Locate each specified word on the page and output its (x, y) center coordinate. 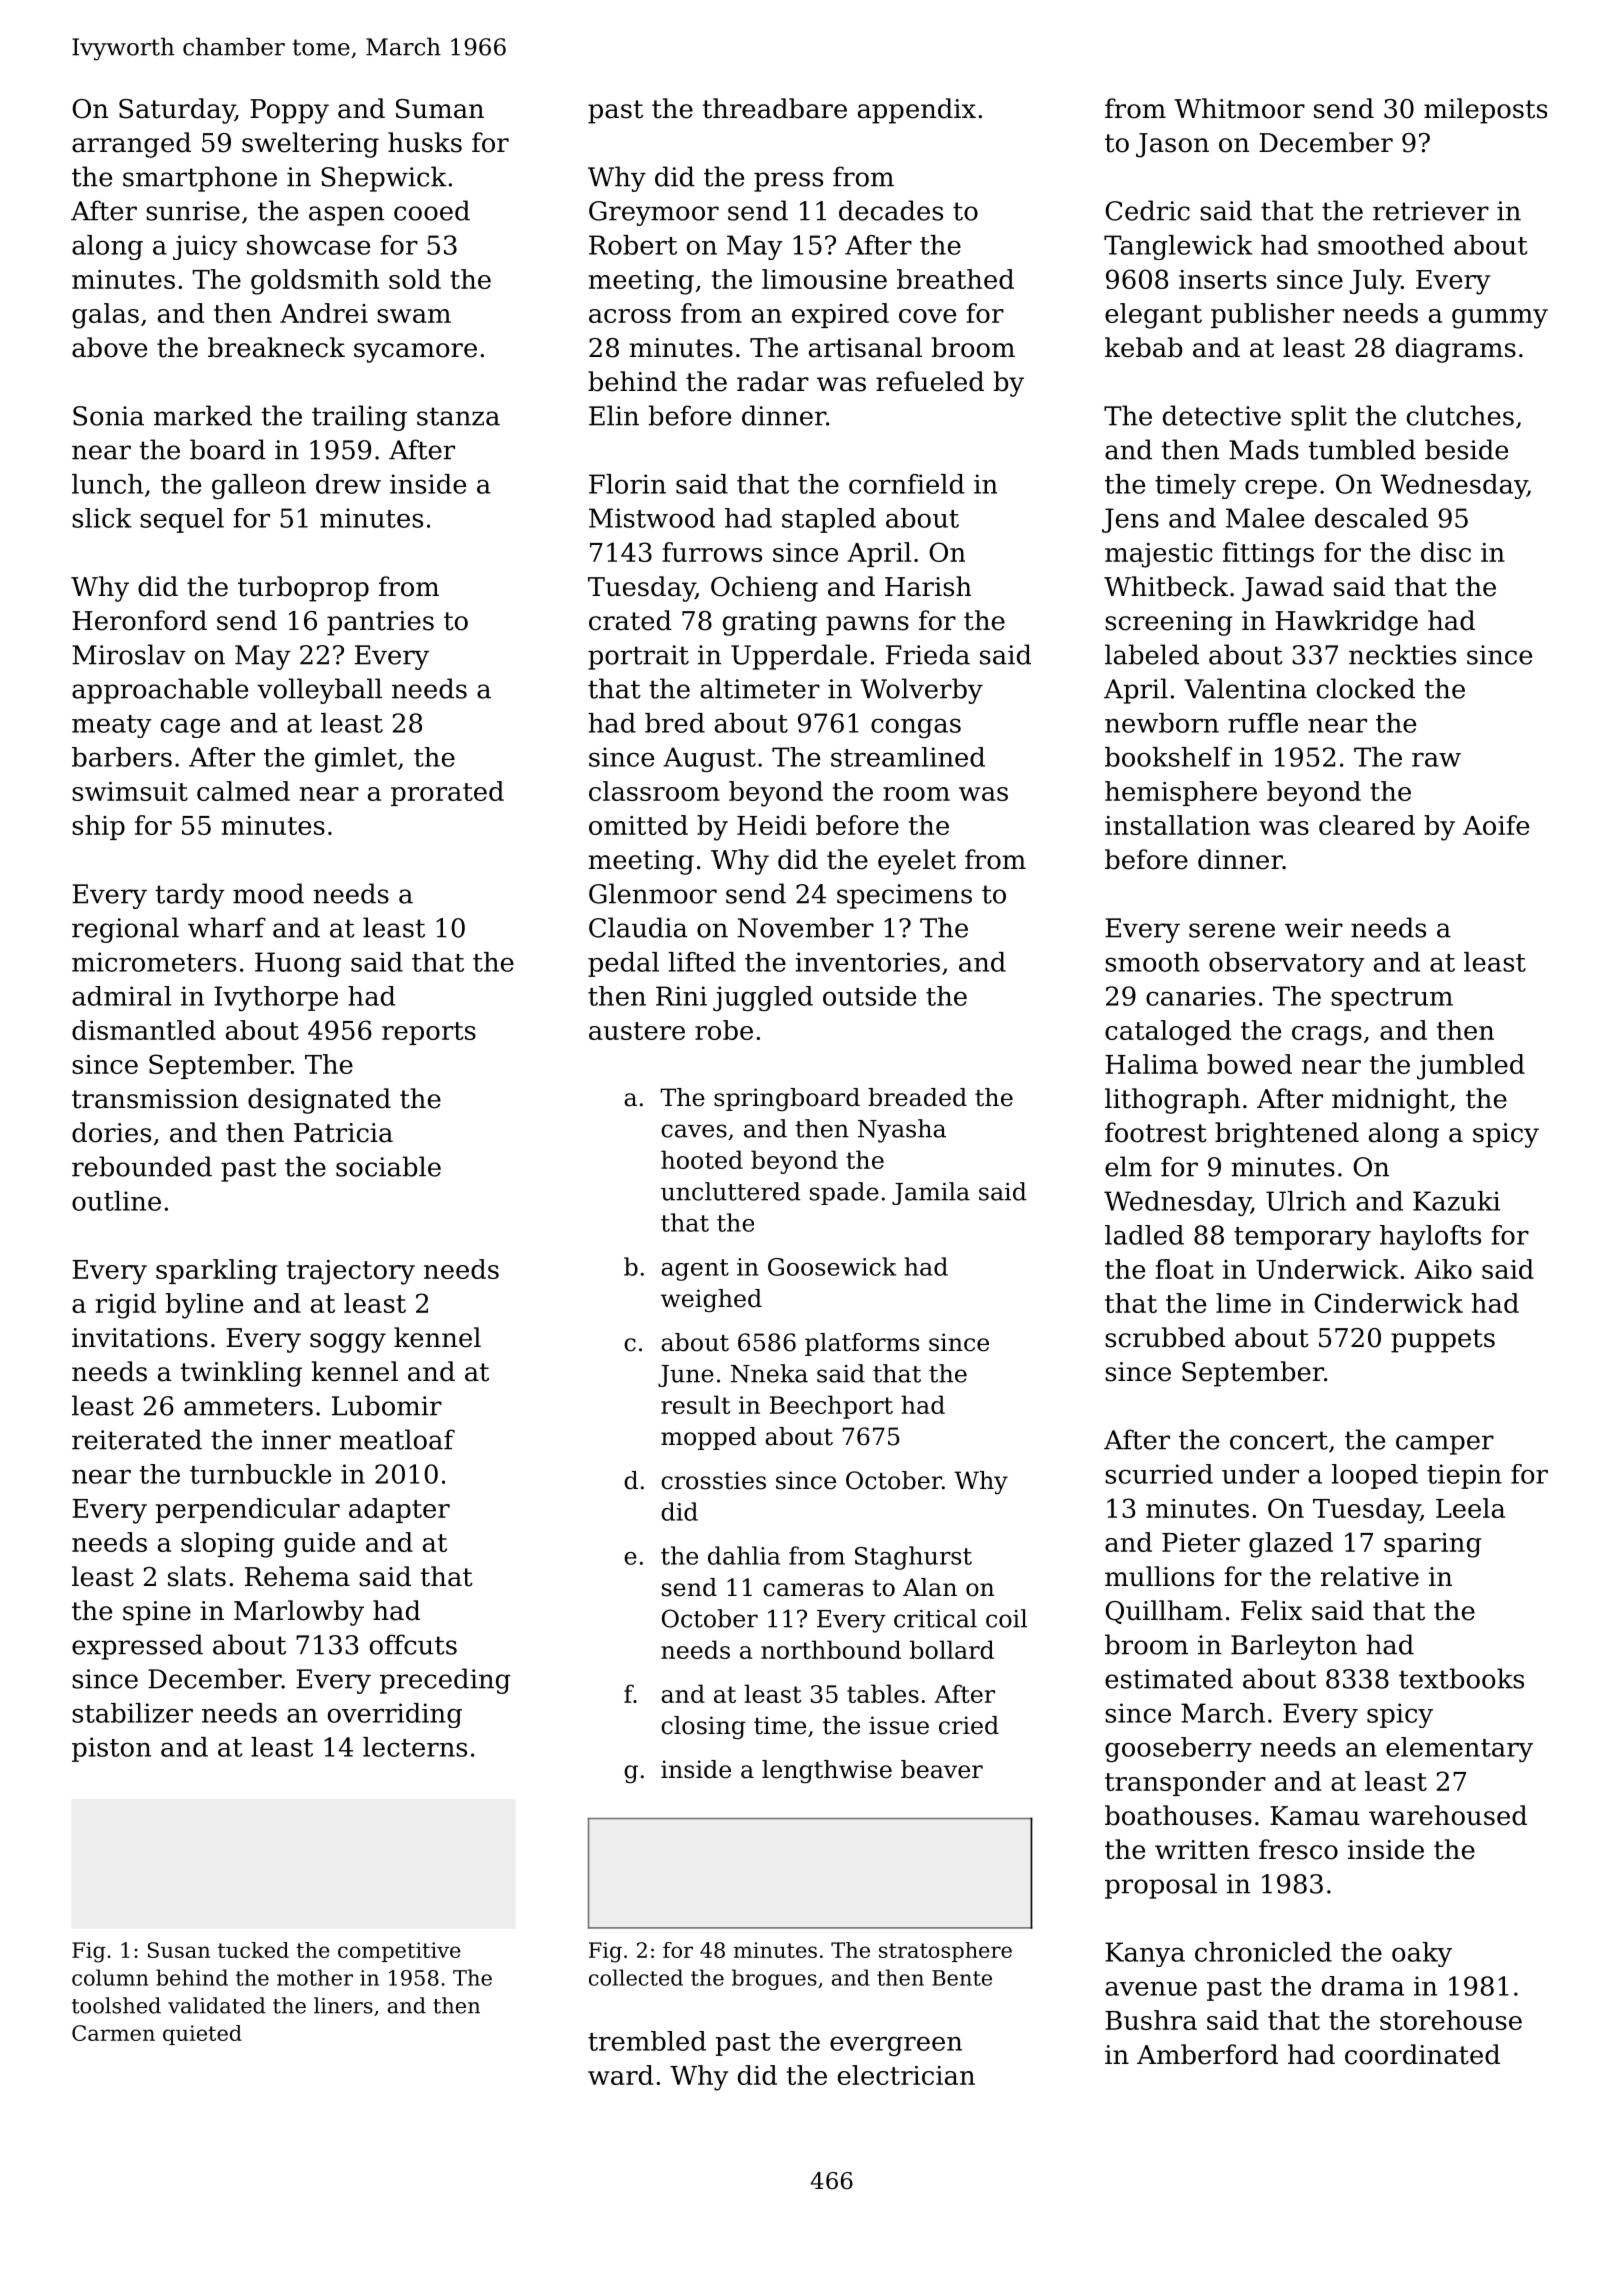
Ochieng (764, 589)
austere (637, 1031)
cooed (432, 210)
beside (1466, 449)
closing (703, 1728)
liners (343, 2005)
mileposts (1485, 111)
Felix (1272, 1610)
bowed (1249, 1064)
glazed (1291, 1545)
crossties (713, 1480)
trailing (359, 418)
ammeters (248, 1406)
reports (429, 1033)
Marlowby (299, 1613)
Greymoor (654, 213)
